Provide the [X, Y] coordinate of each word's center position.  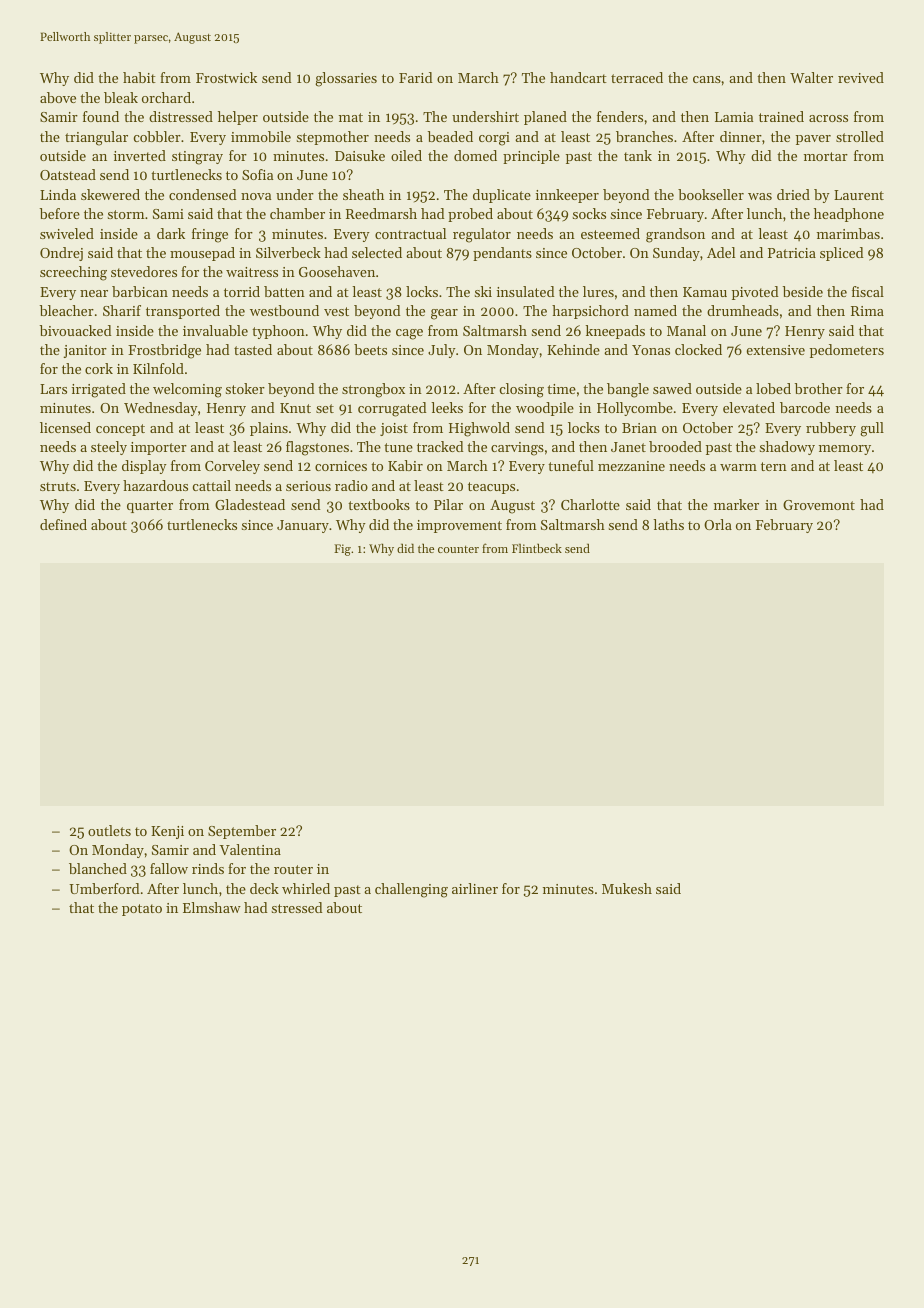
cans [707, 79]
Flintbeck [537, 548]
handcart [578, 77]
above [58, 97]
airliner [475, 888]
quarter [150, 507]
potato [142, 910]
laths [668, 524]
